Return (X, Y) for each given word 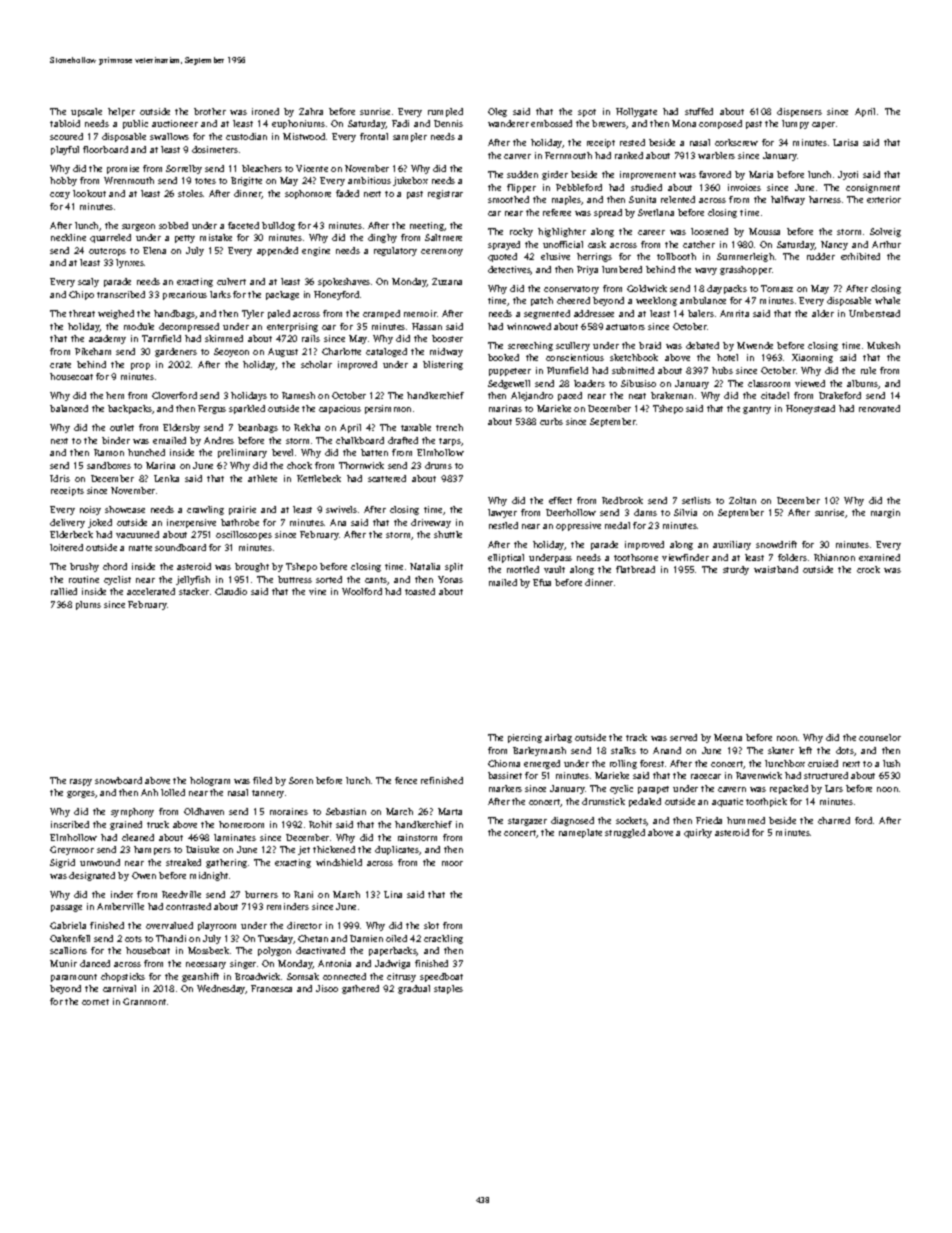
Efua (542, 582)
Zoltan (742, 500)
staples (448, 989)
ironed (265, 111)
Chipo (81, 295)
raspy (81, 782)
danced (95, 963)
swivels (341, 509)
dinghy (382, 238)
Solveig (885, 232)
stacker (194, 591)
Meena (728, 737)
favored (715, 174)
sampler (410, 137)
